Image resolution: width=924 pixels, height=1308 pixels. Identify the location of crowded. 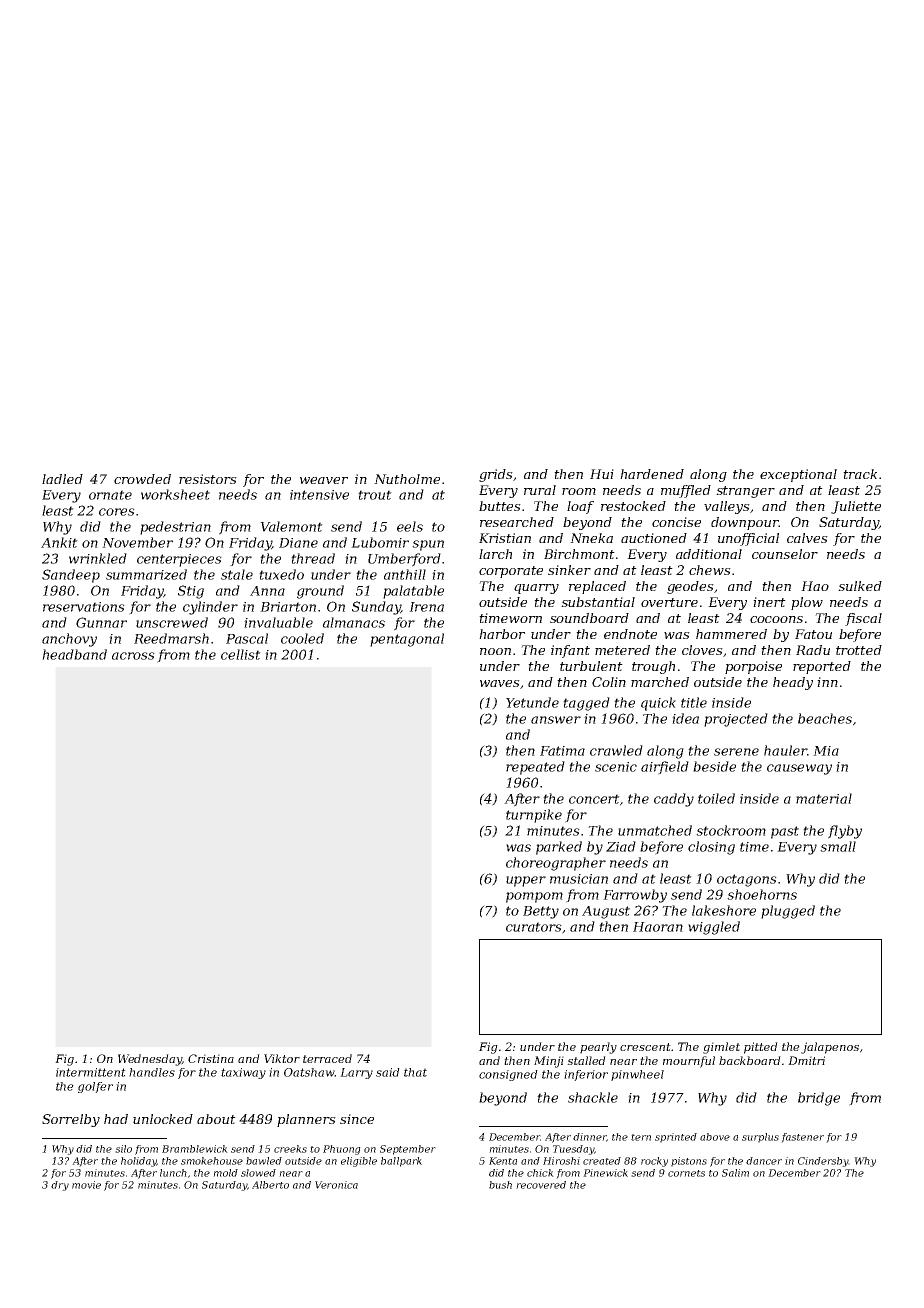
(142, 479).
